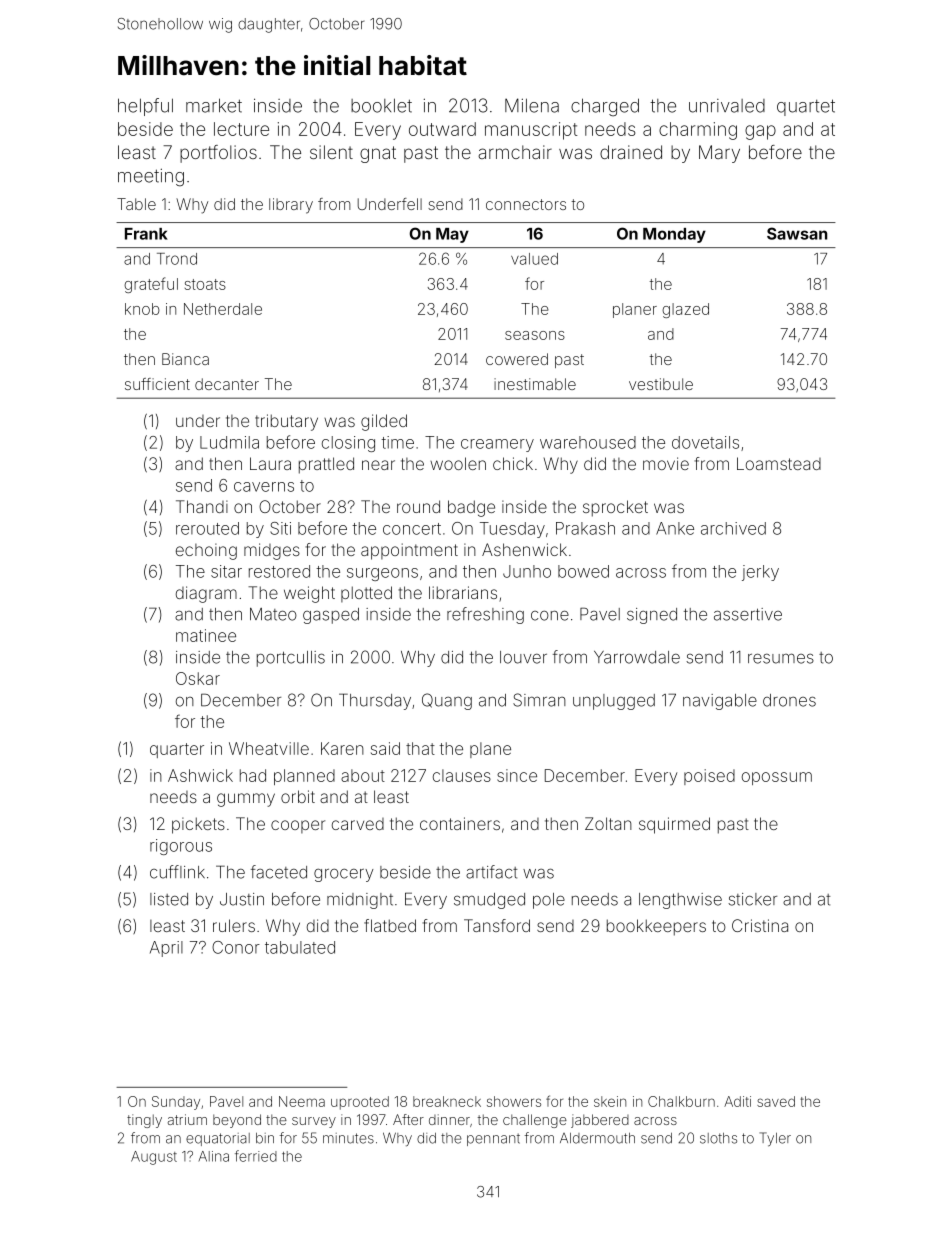 The image size is (952, 1233). Describe the element at coordinates (532, 105) in the screenshot. I see `Milena` at that location.
